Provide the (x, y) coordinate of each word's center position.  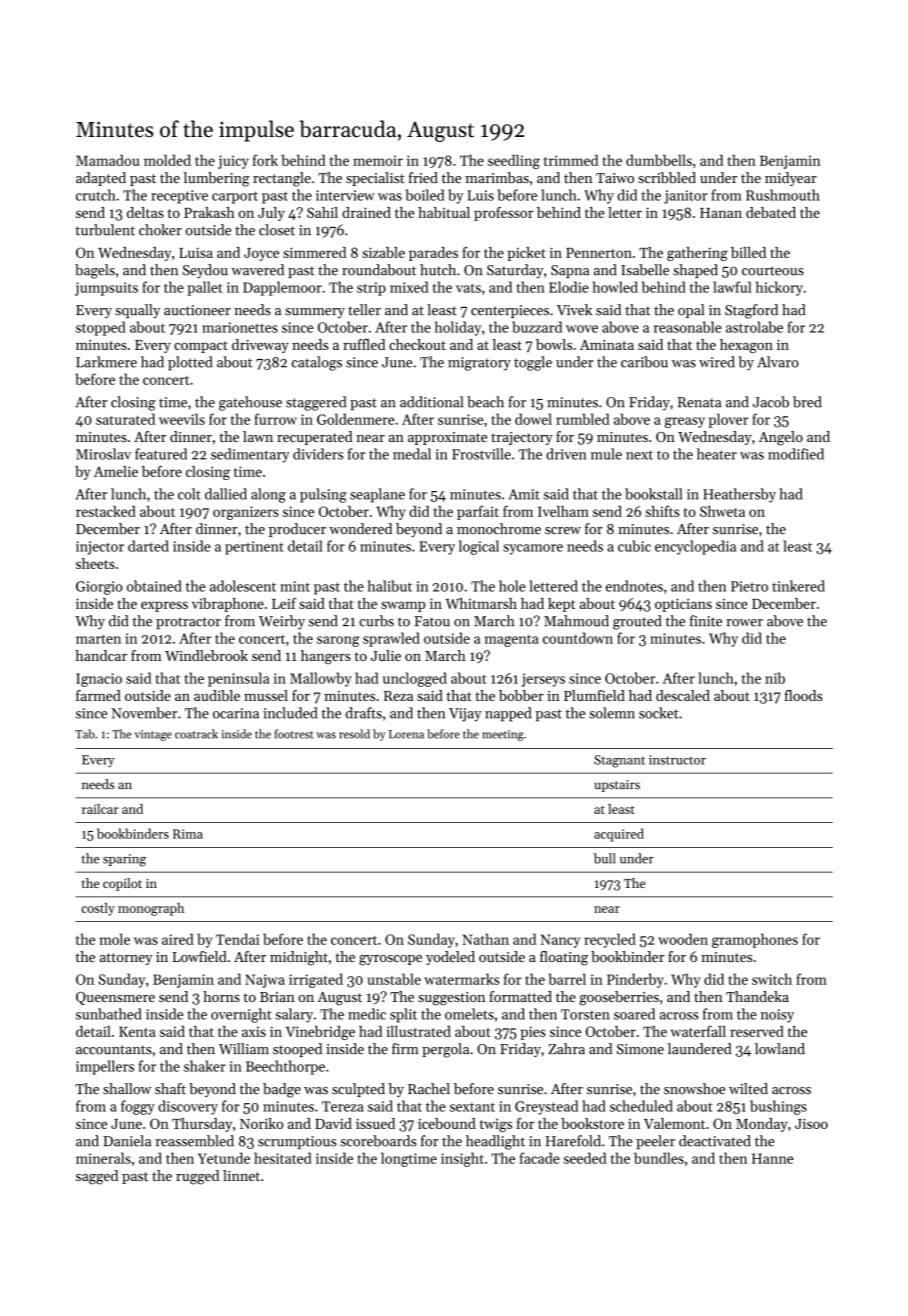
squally (137, 311)
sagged (97, 1177)
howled (615, 287)
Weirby (282, 622)
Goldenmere (355, 419)
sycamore (533, 549)
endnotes (634, 586)
